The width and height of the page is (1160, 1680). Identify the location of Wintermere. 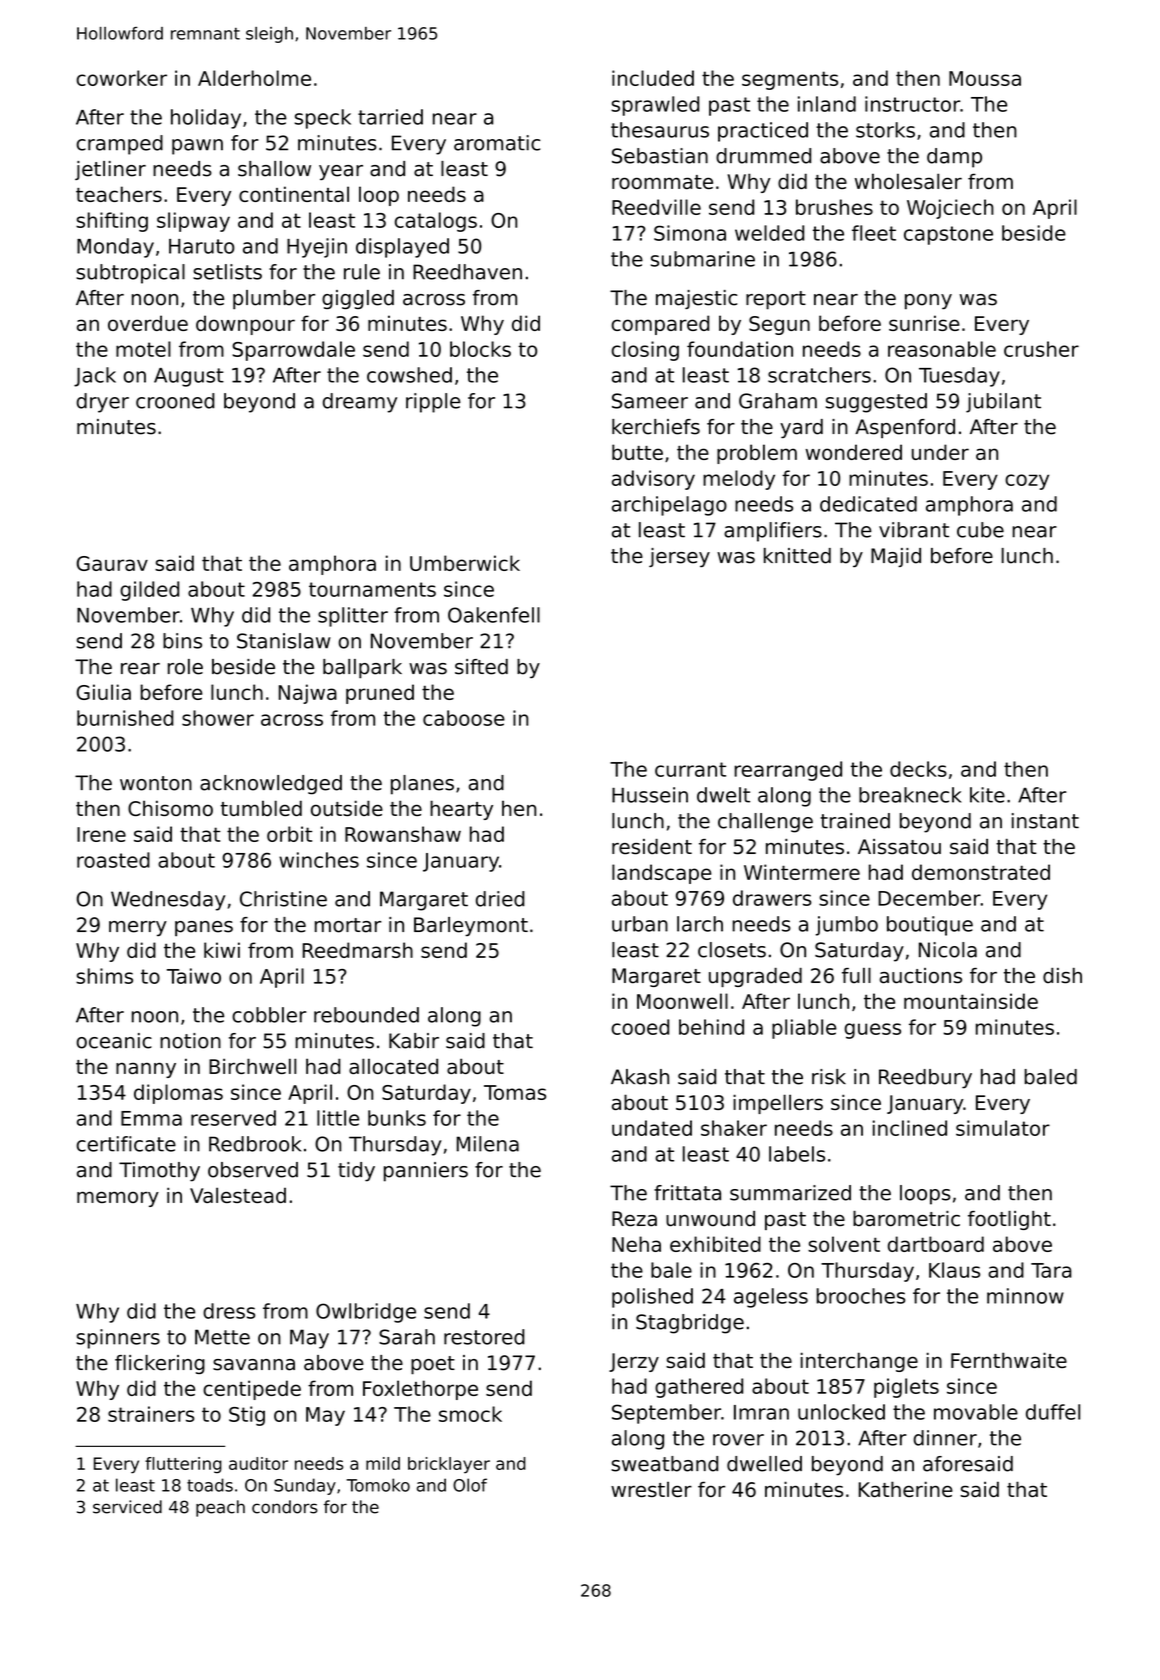
(802, 872).
